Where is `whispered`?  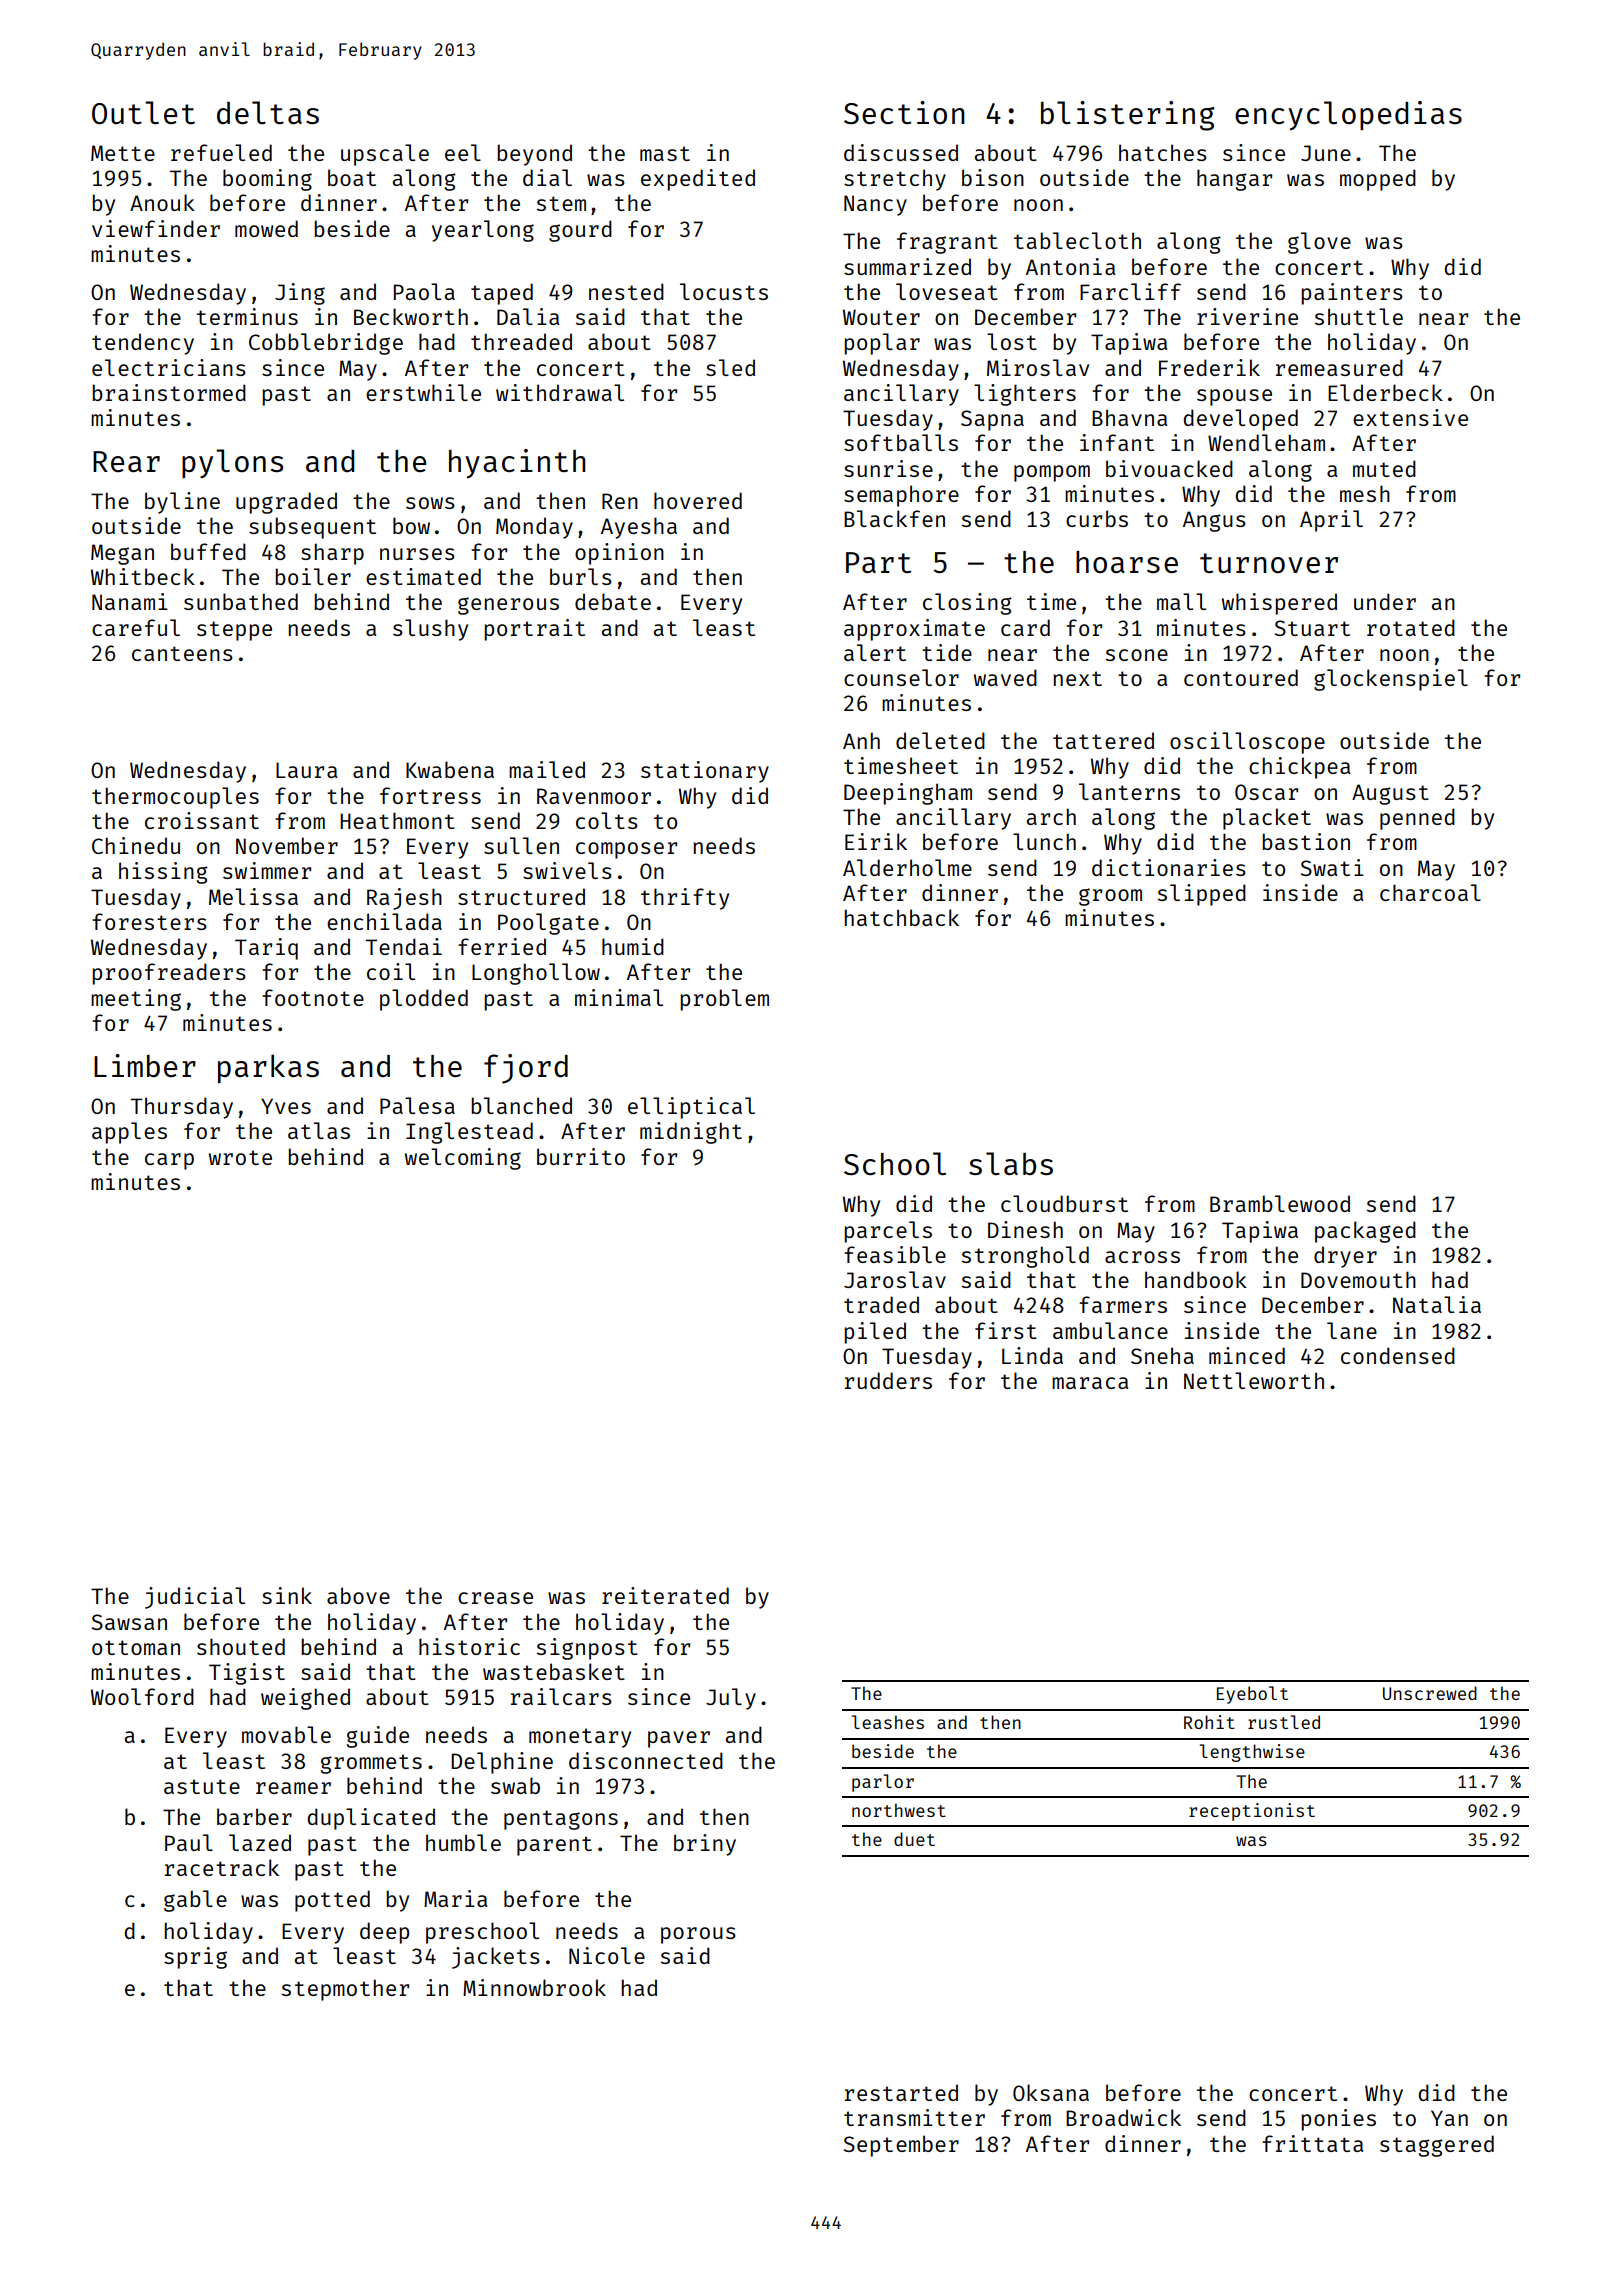 whispered is located at coordinates (1279, 604).
